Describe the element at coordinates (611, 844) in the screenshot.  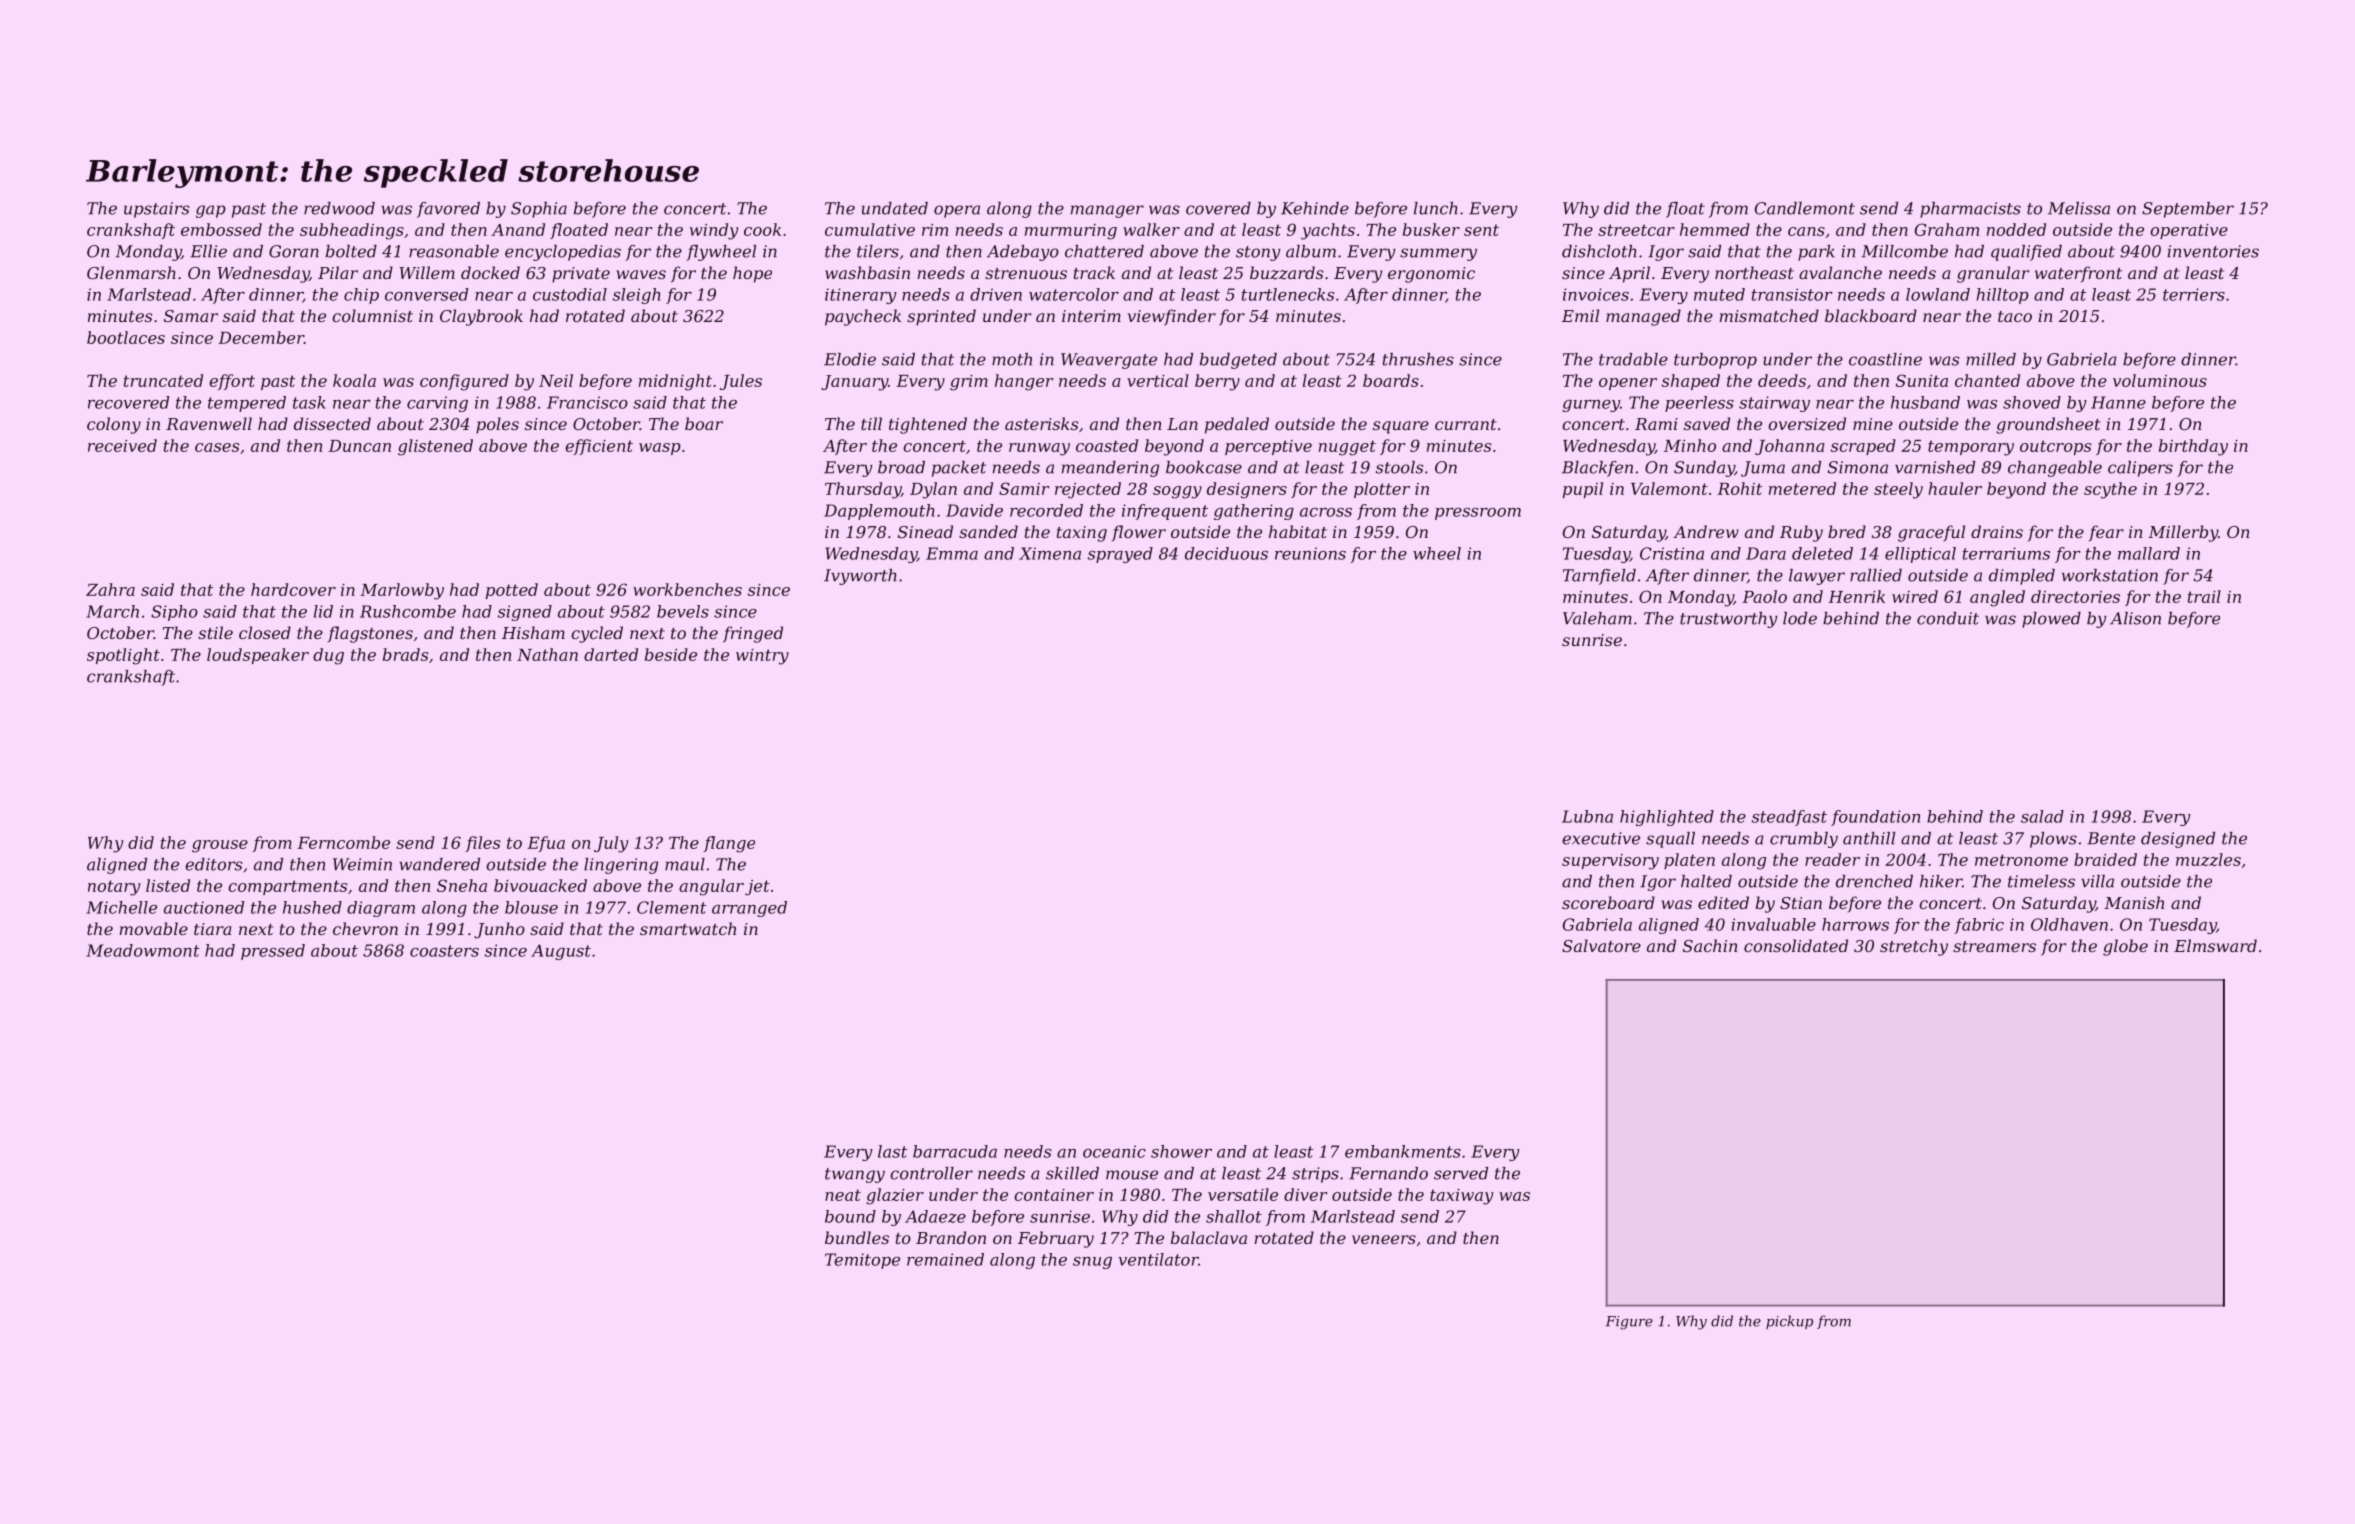
I see `July` at that location.
